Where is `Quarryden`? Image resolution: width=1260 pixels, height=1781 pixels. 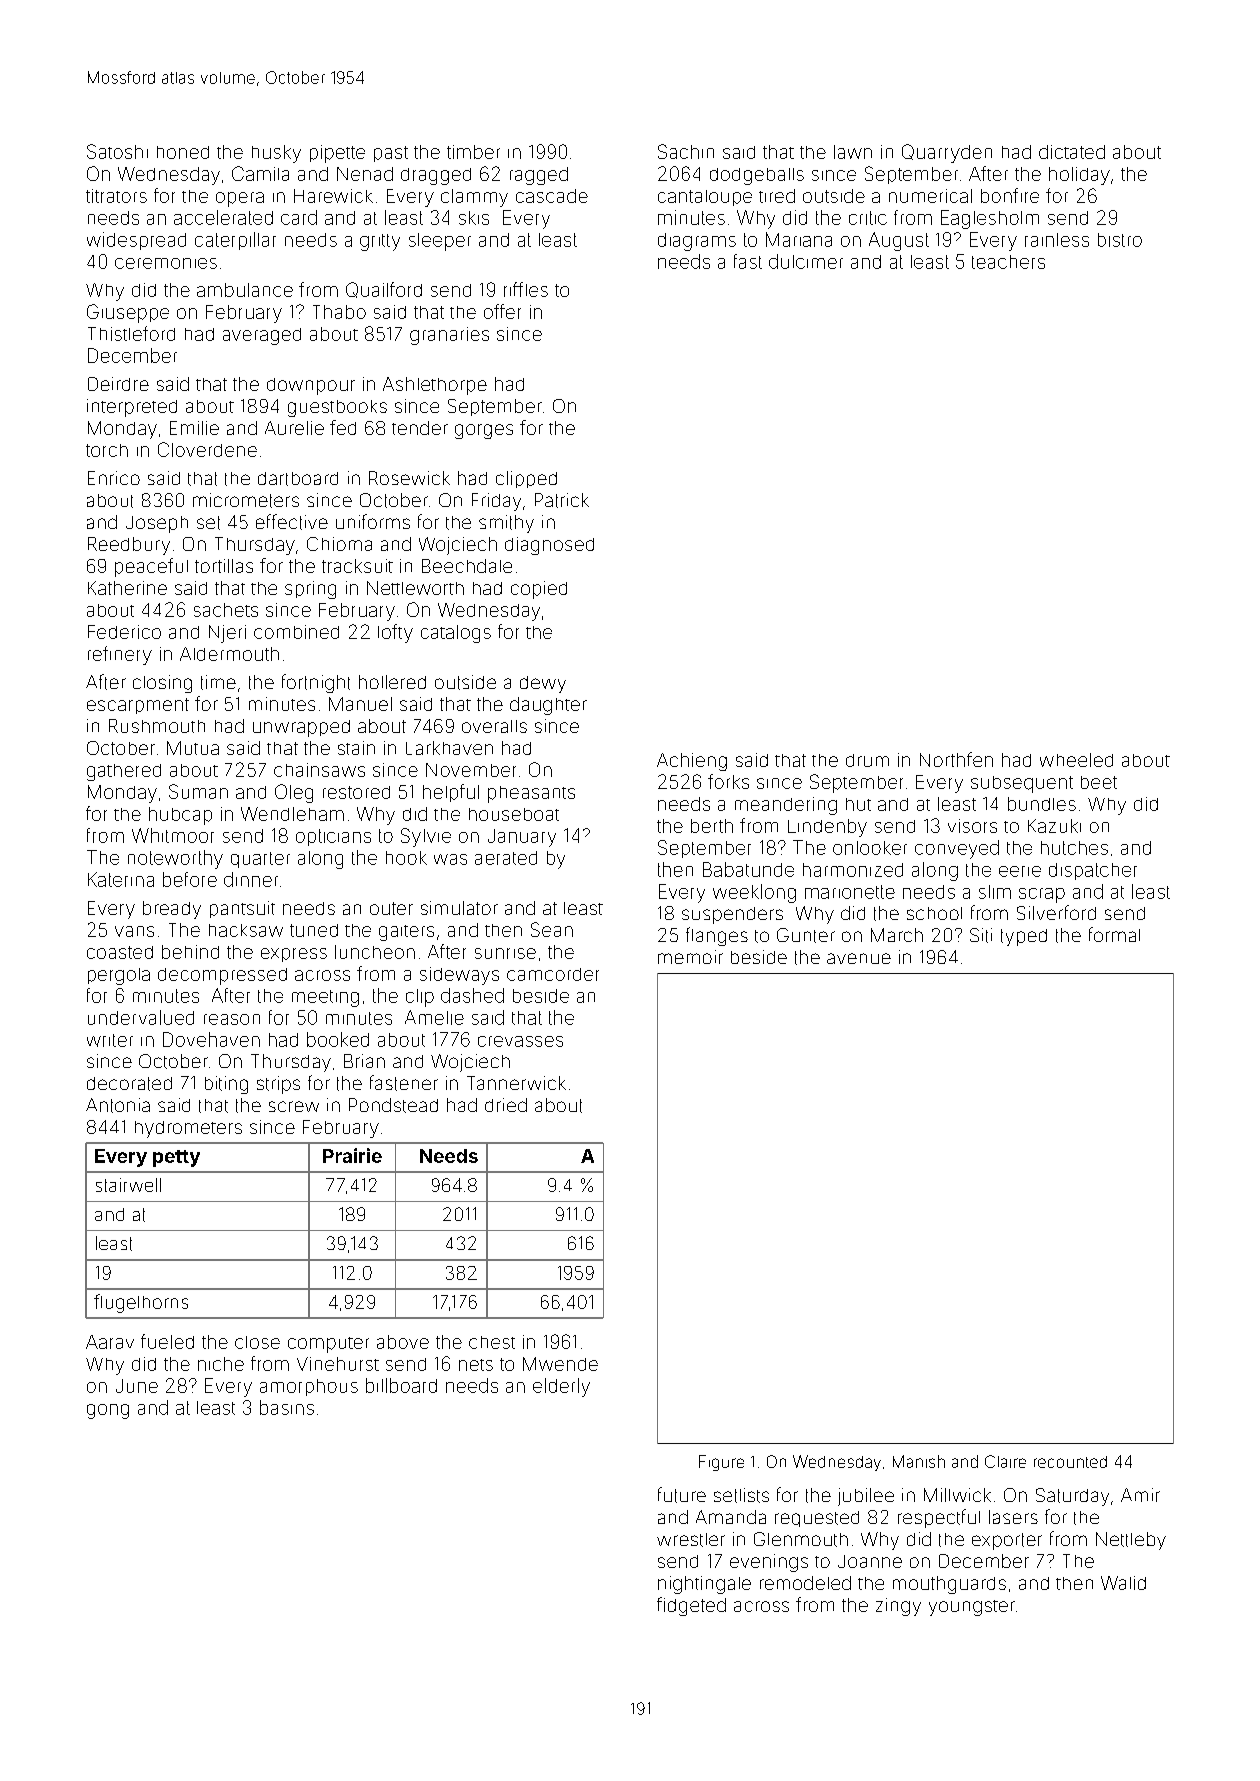 Quarryden is located at coordinates (947, 153).
